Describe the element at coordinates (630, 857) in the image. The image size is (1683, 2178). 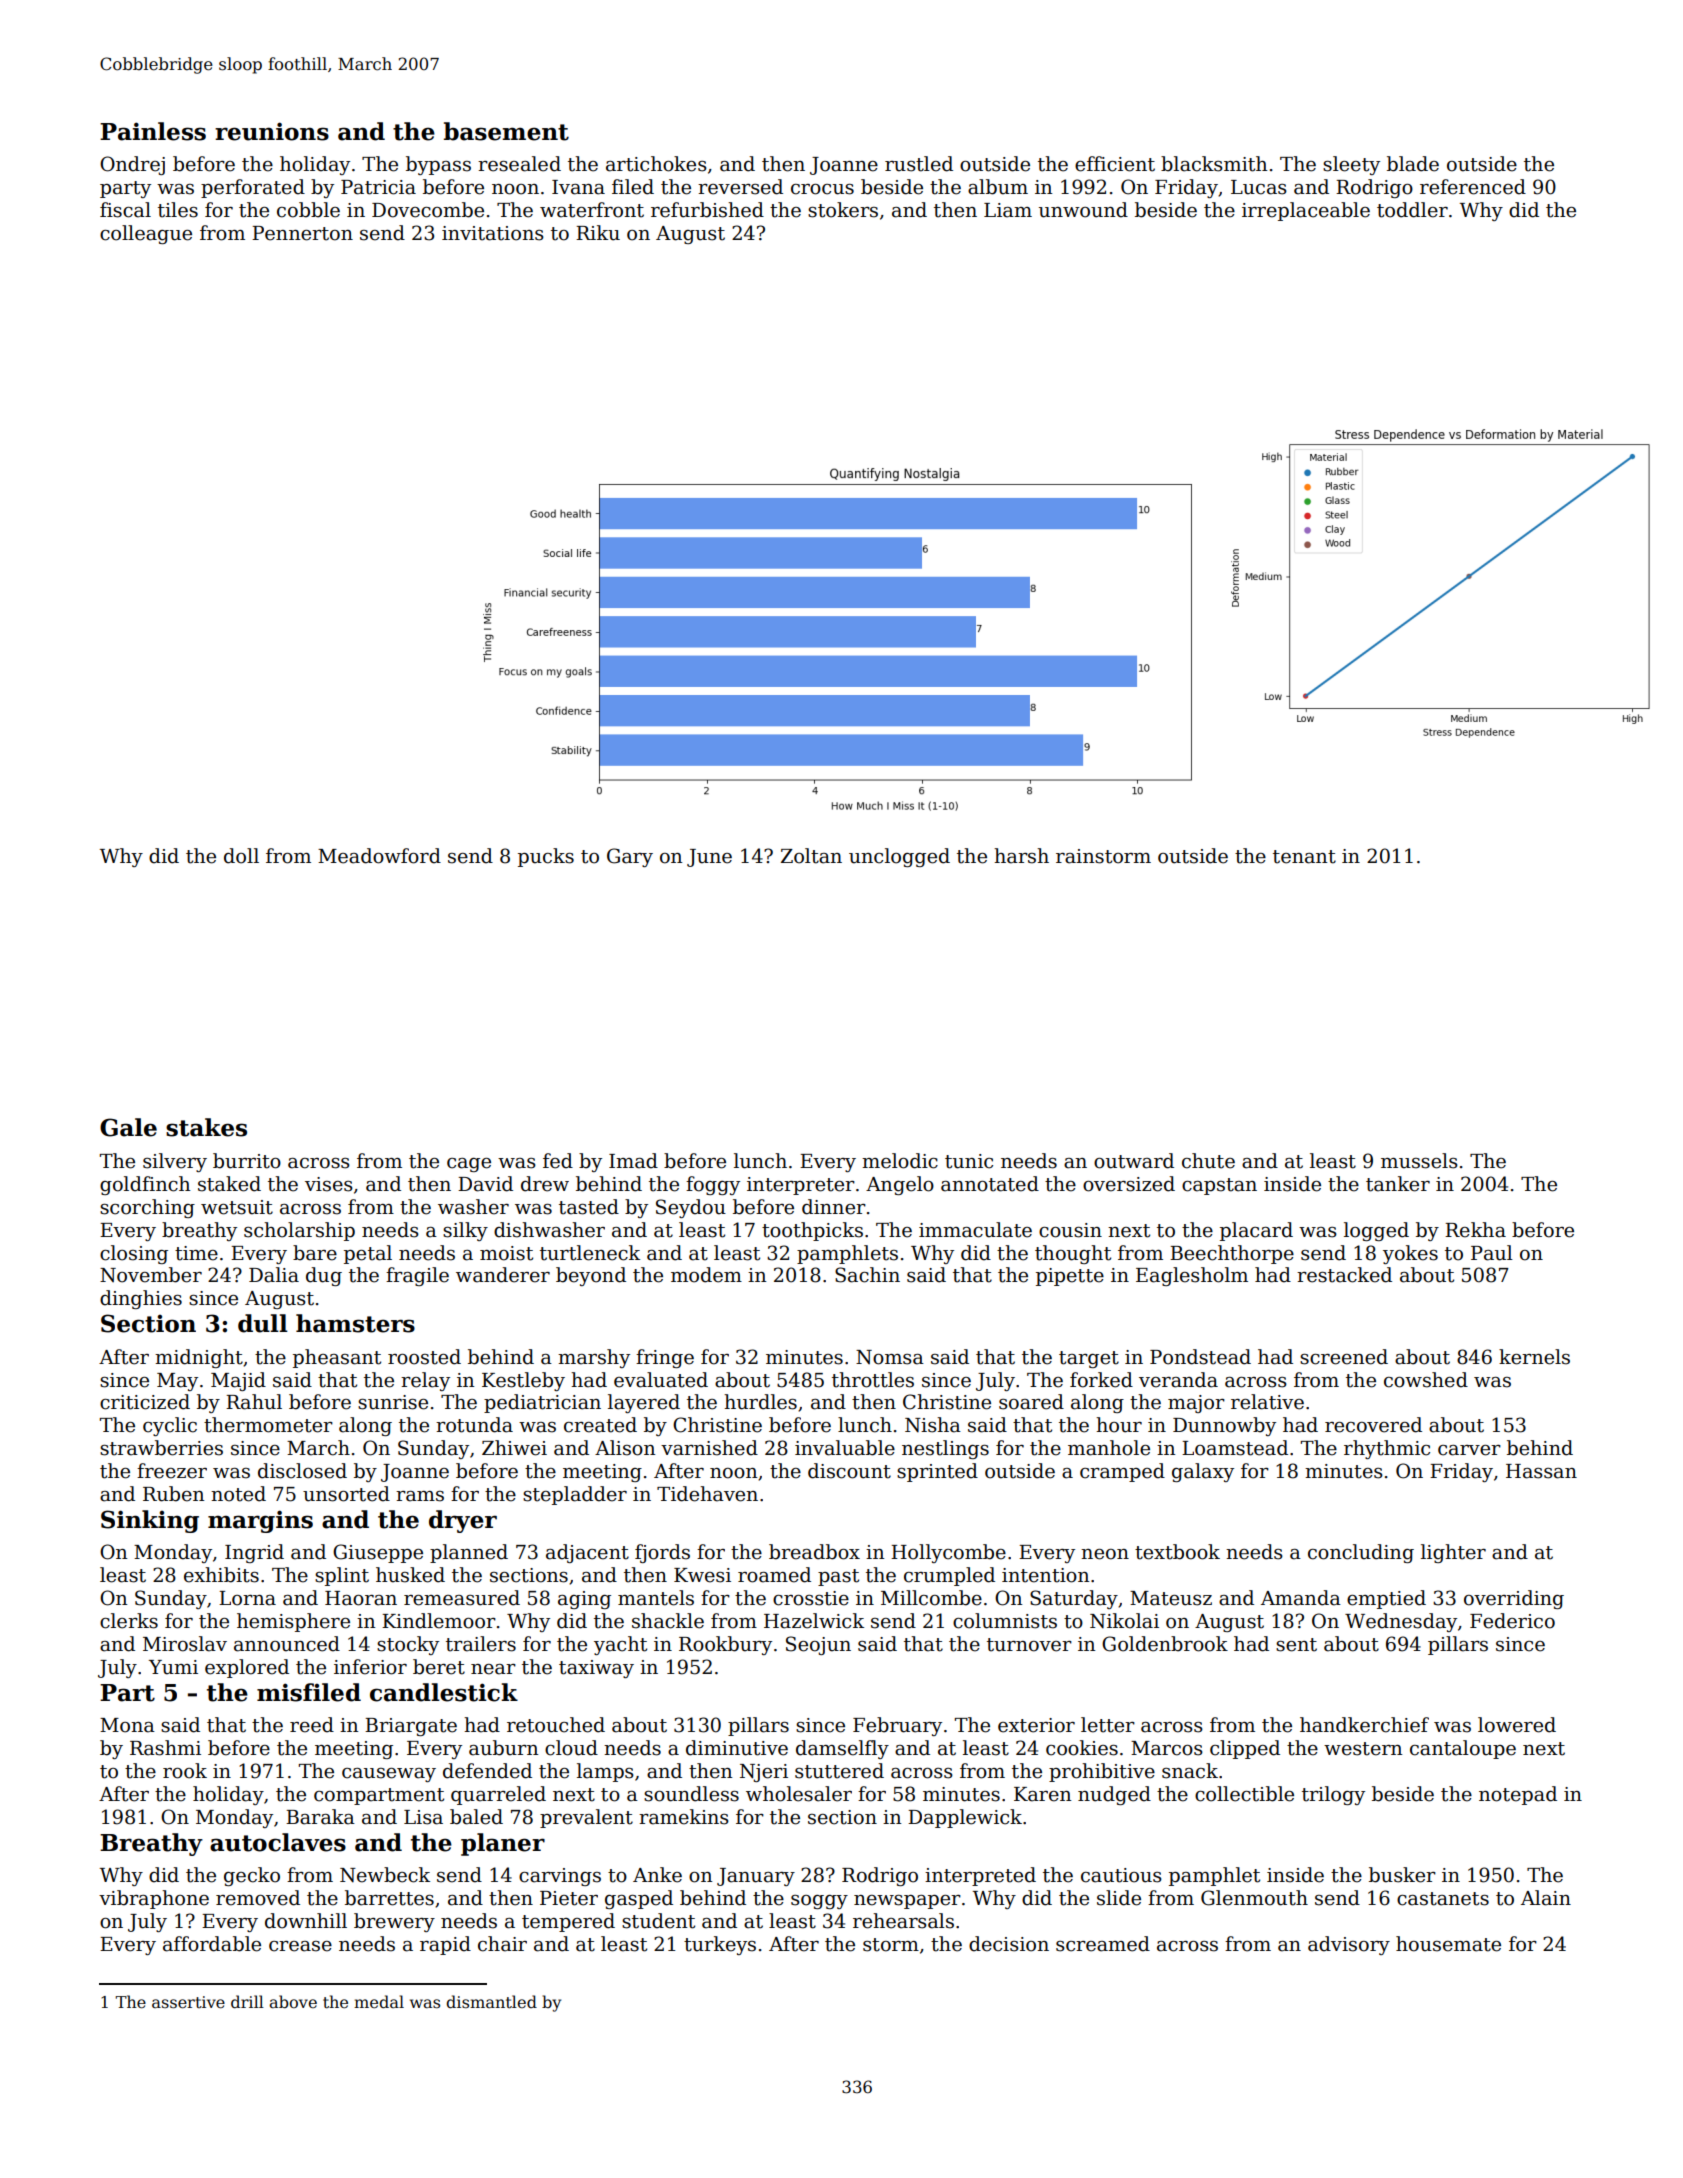
I see `Gary` at that location.
